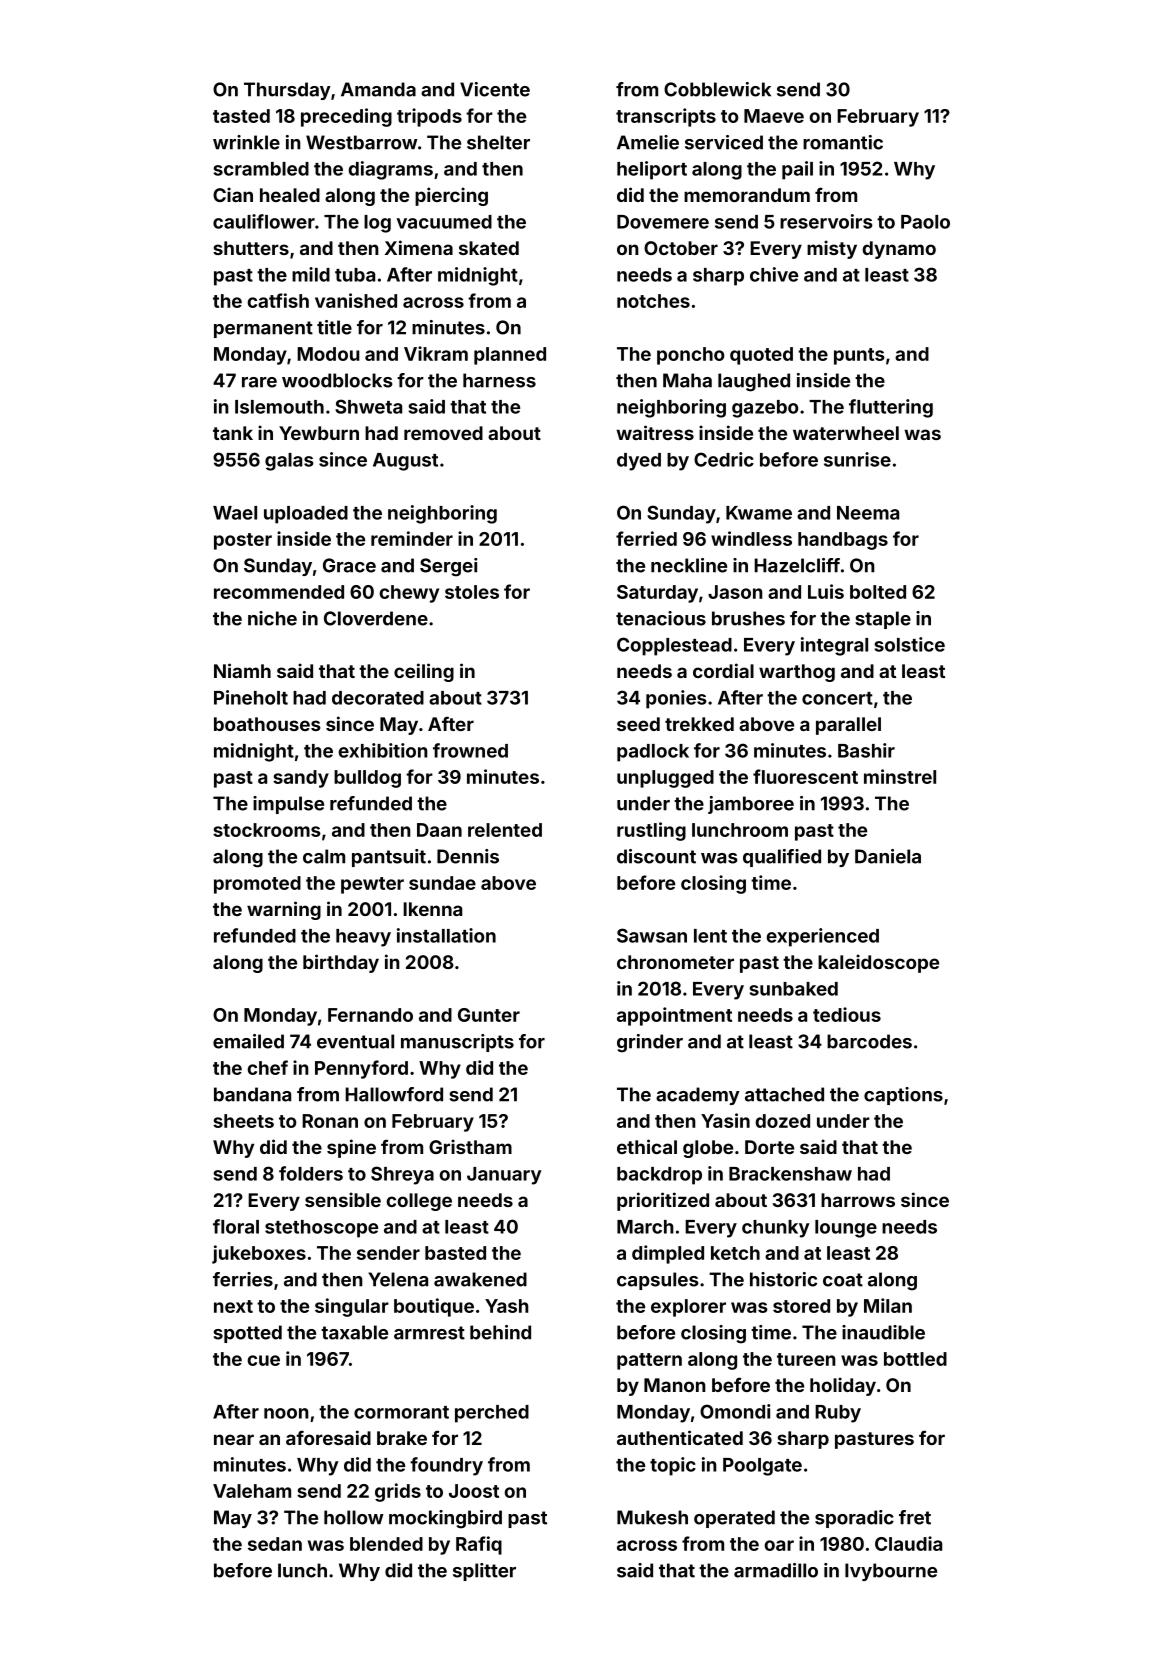 The height and width of the page is (1654, 1165). What do you see at coordinates (776, 1570) in the page?
I see `armadillo` at bounding box center [776, 1570].
